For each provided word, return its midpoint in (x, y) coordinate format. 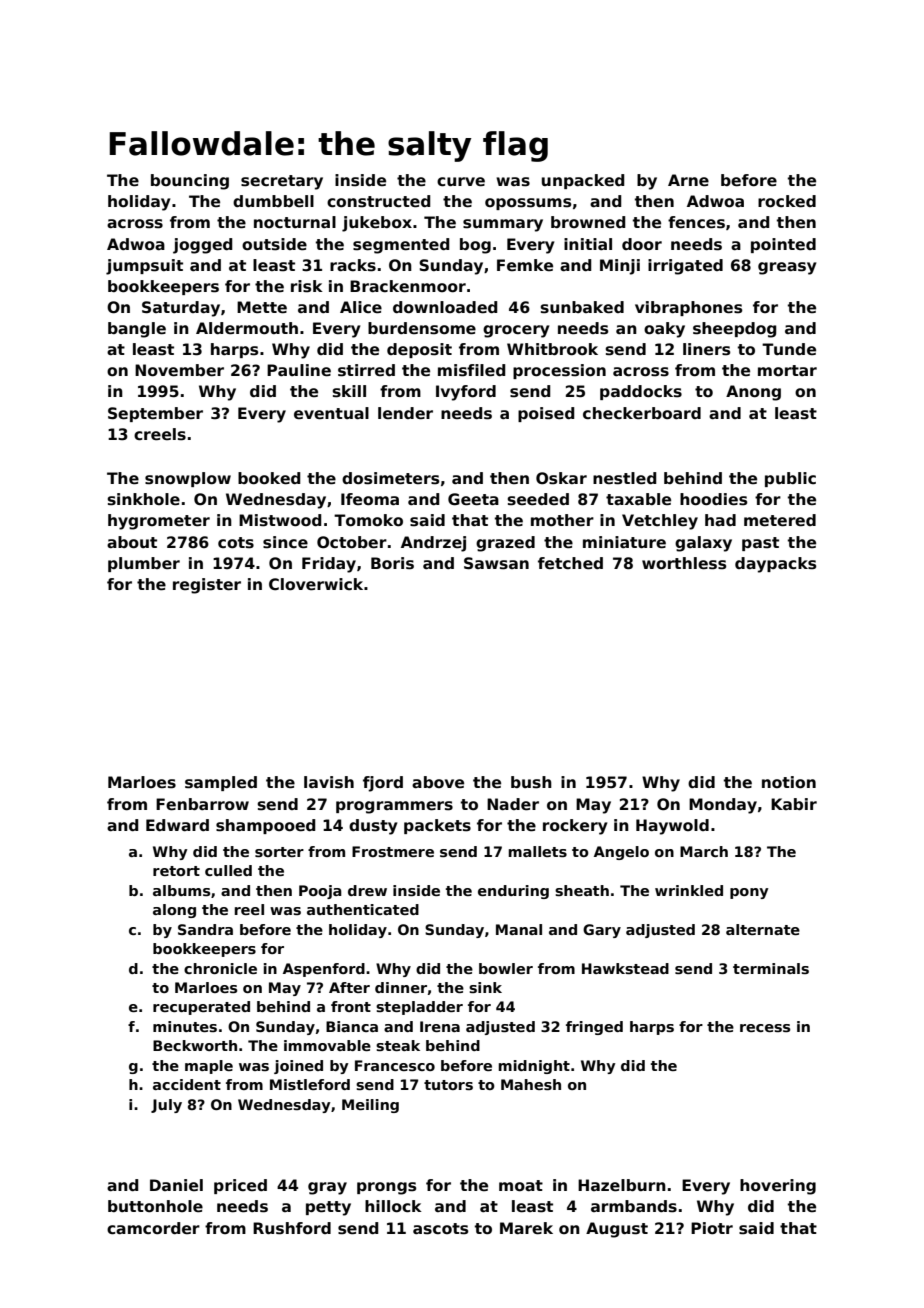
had (720, 520)
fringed (594, 1028)
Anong (753, 393)
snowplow (188, 479)
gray (327, 1188)
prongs (386, 1188)
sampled (221, 783)
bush (531, 782)
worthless (684, 563)
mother (562, 520)
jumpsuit (144, 267)
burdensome (422, 328)
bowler (506, 968)
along (174, 911)
